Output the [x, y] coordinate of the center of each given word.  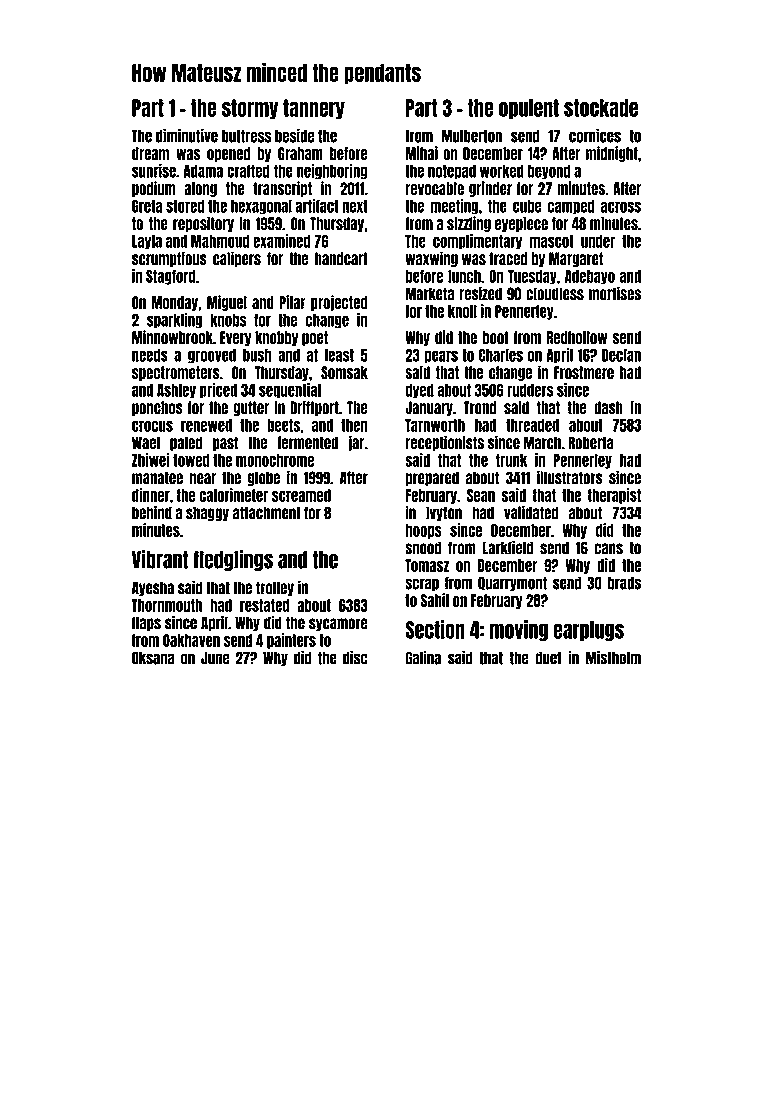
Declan [621, 355]
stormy [250, 109]
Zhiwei [151, 460]
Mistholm [613, 658]
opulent [529, 109]
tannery [314, 109]
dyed [419, 391]
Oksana [153, 658]
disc [355, 658]
